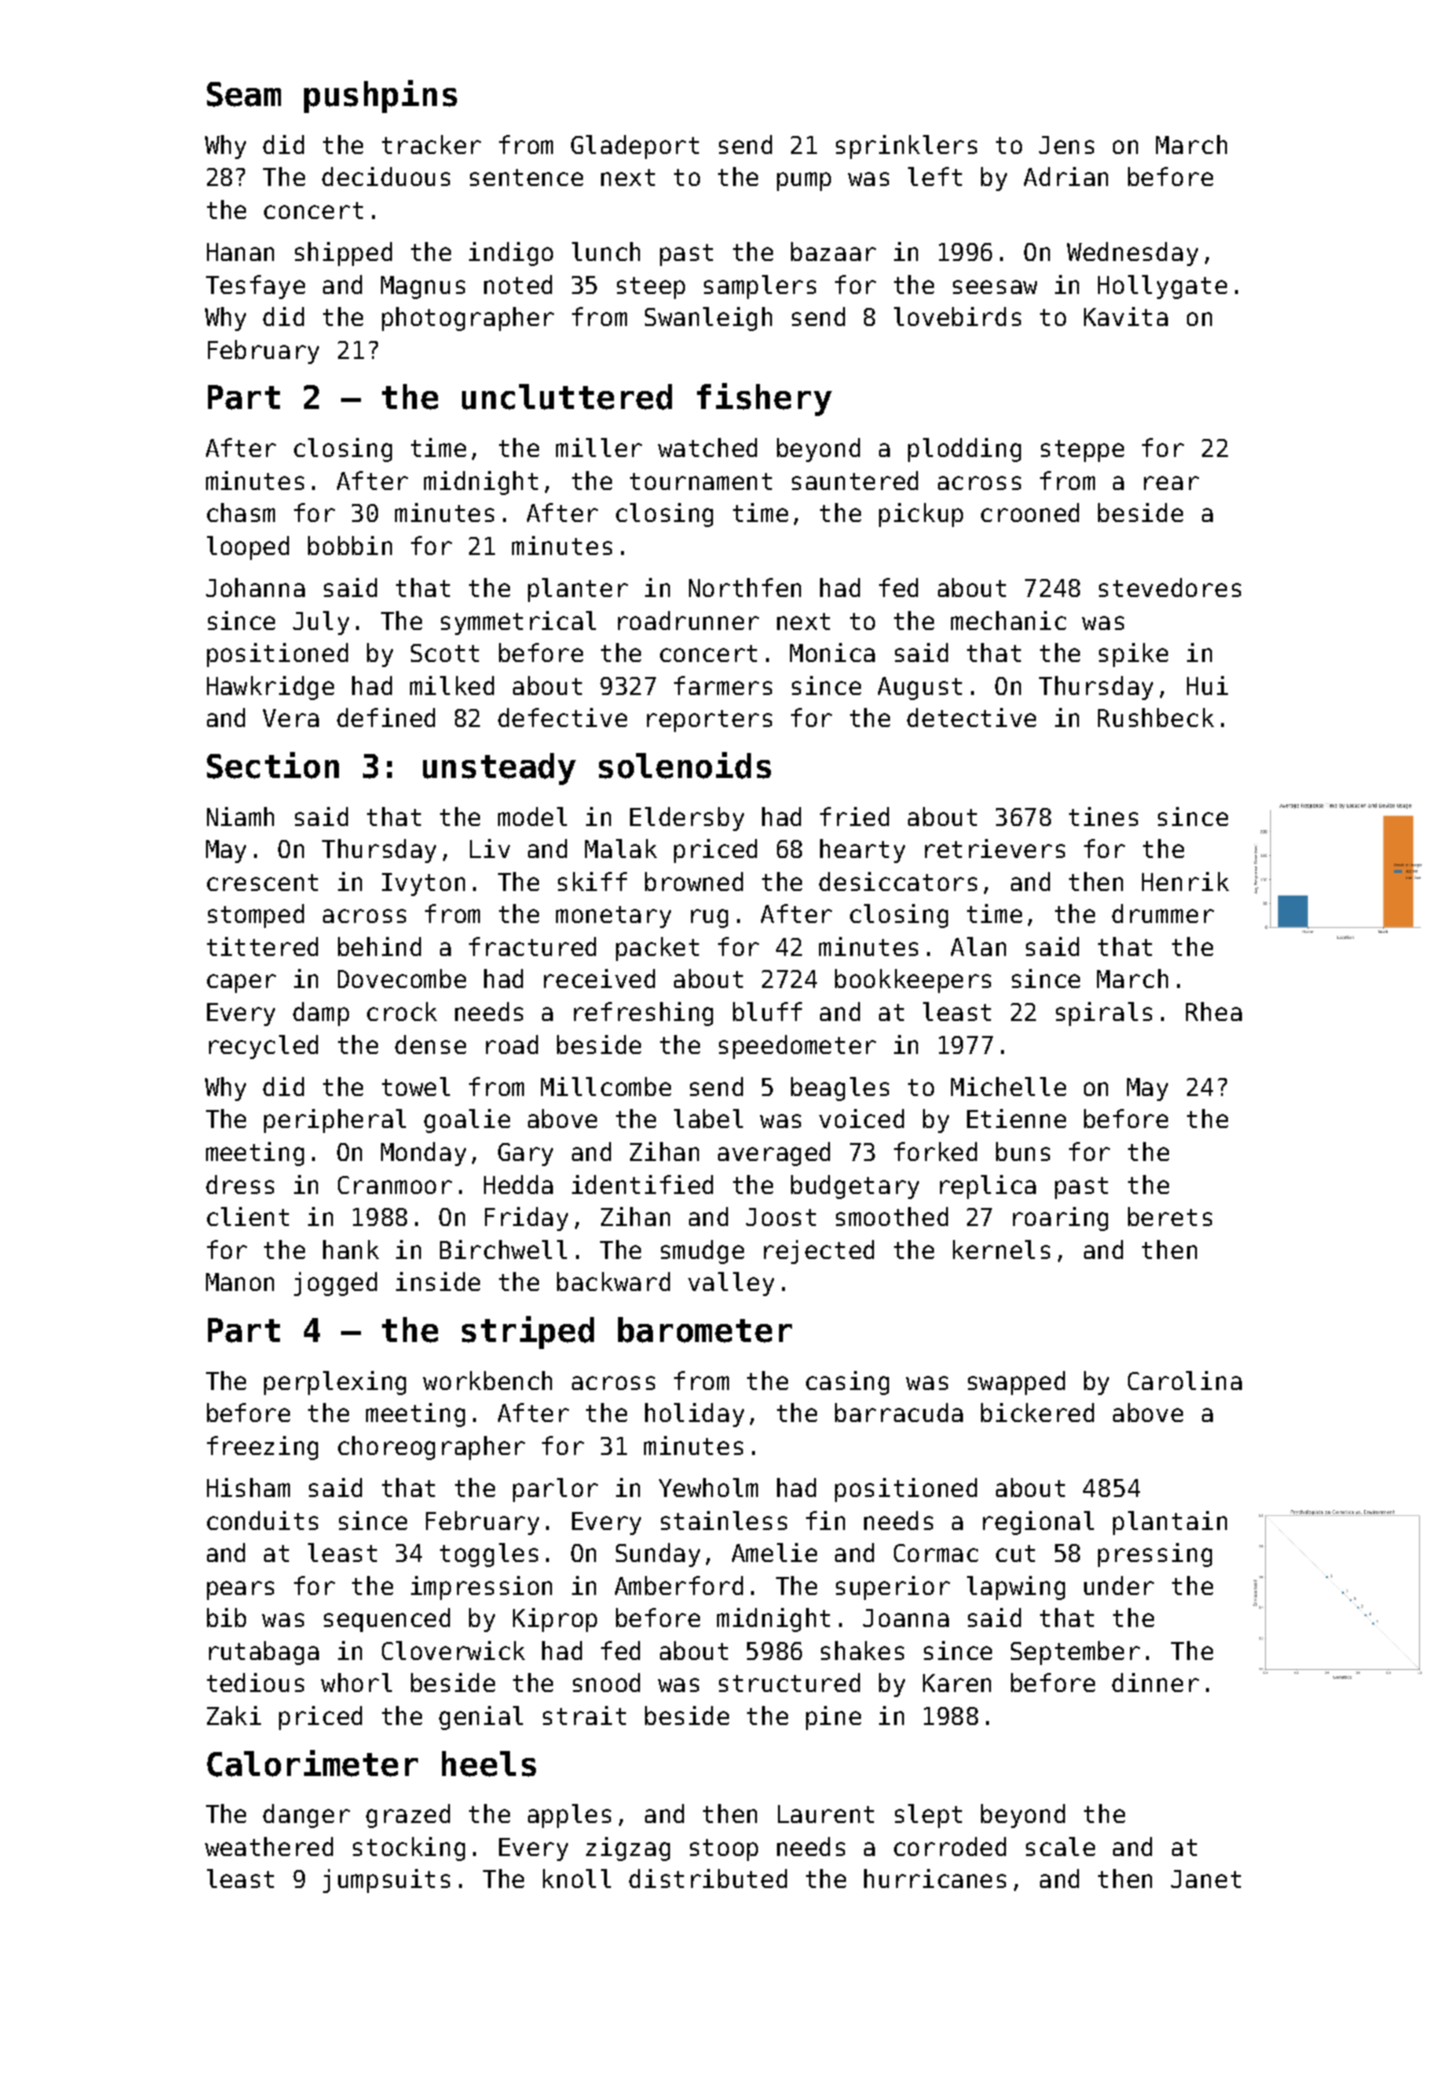 The width and height of the screenshot is (1450, 2100). What do you see at coordinates (380, 96) in the screenshot?
I see `pushpins` at bounding box center [380, 96].
